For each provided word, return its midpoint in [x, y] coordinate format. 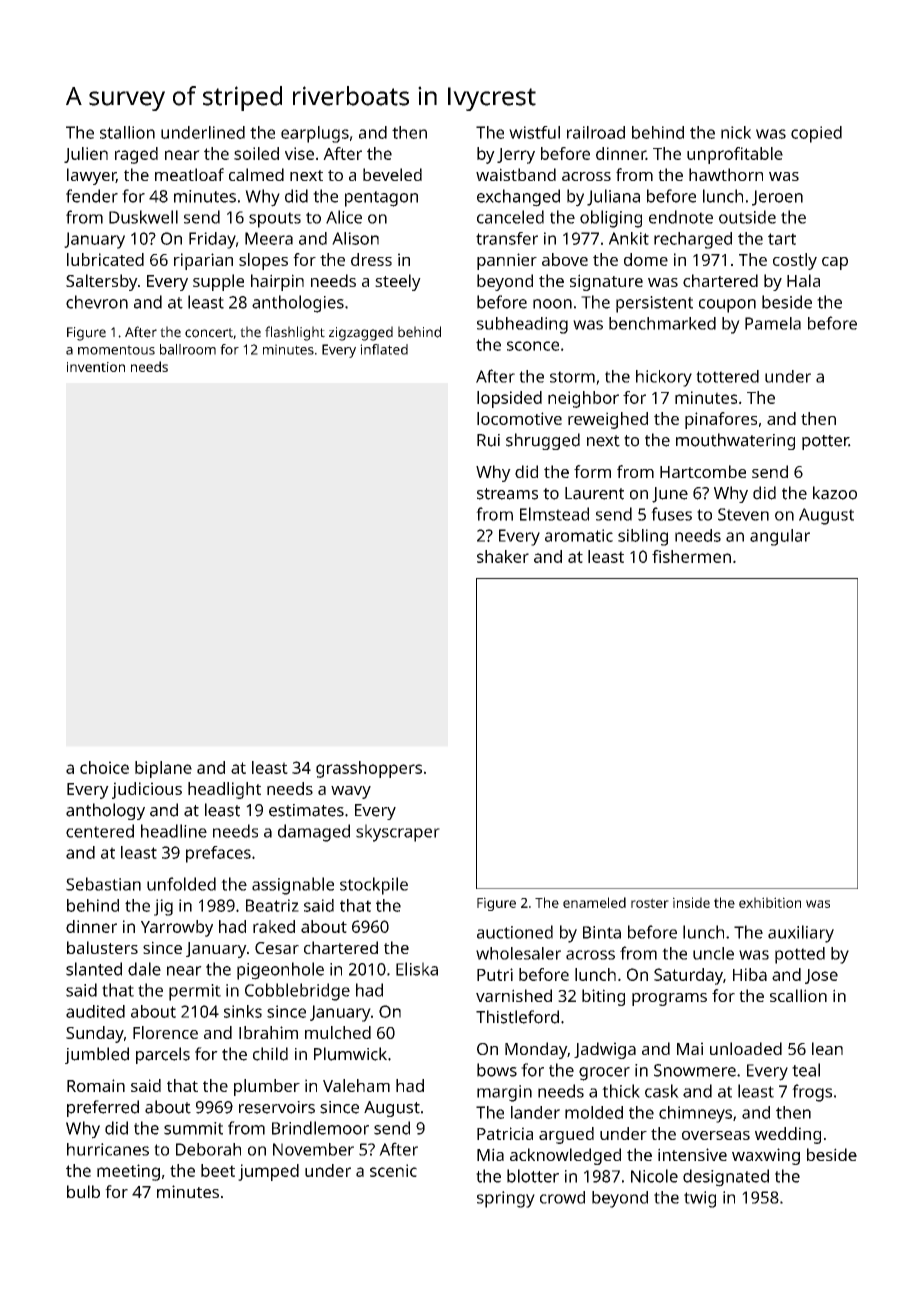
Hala [803, 280]
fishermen [691, 556]
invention [96, 367]
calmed [256, 174]
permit [195, 992]
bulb [83, 1191]
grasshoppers [369, 769]
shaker [503, 556]
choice [104, 767]
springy [506, 1199]
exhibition [770, 902]
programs [669, 999]
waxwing [766, 1156]
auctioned [515, 932]
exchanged [518, 198]
